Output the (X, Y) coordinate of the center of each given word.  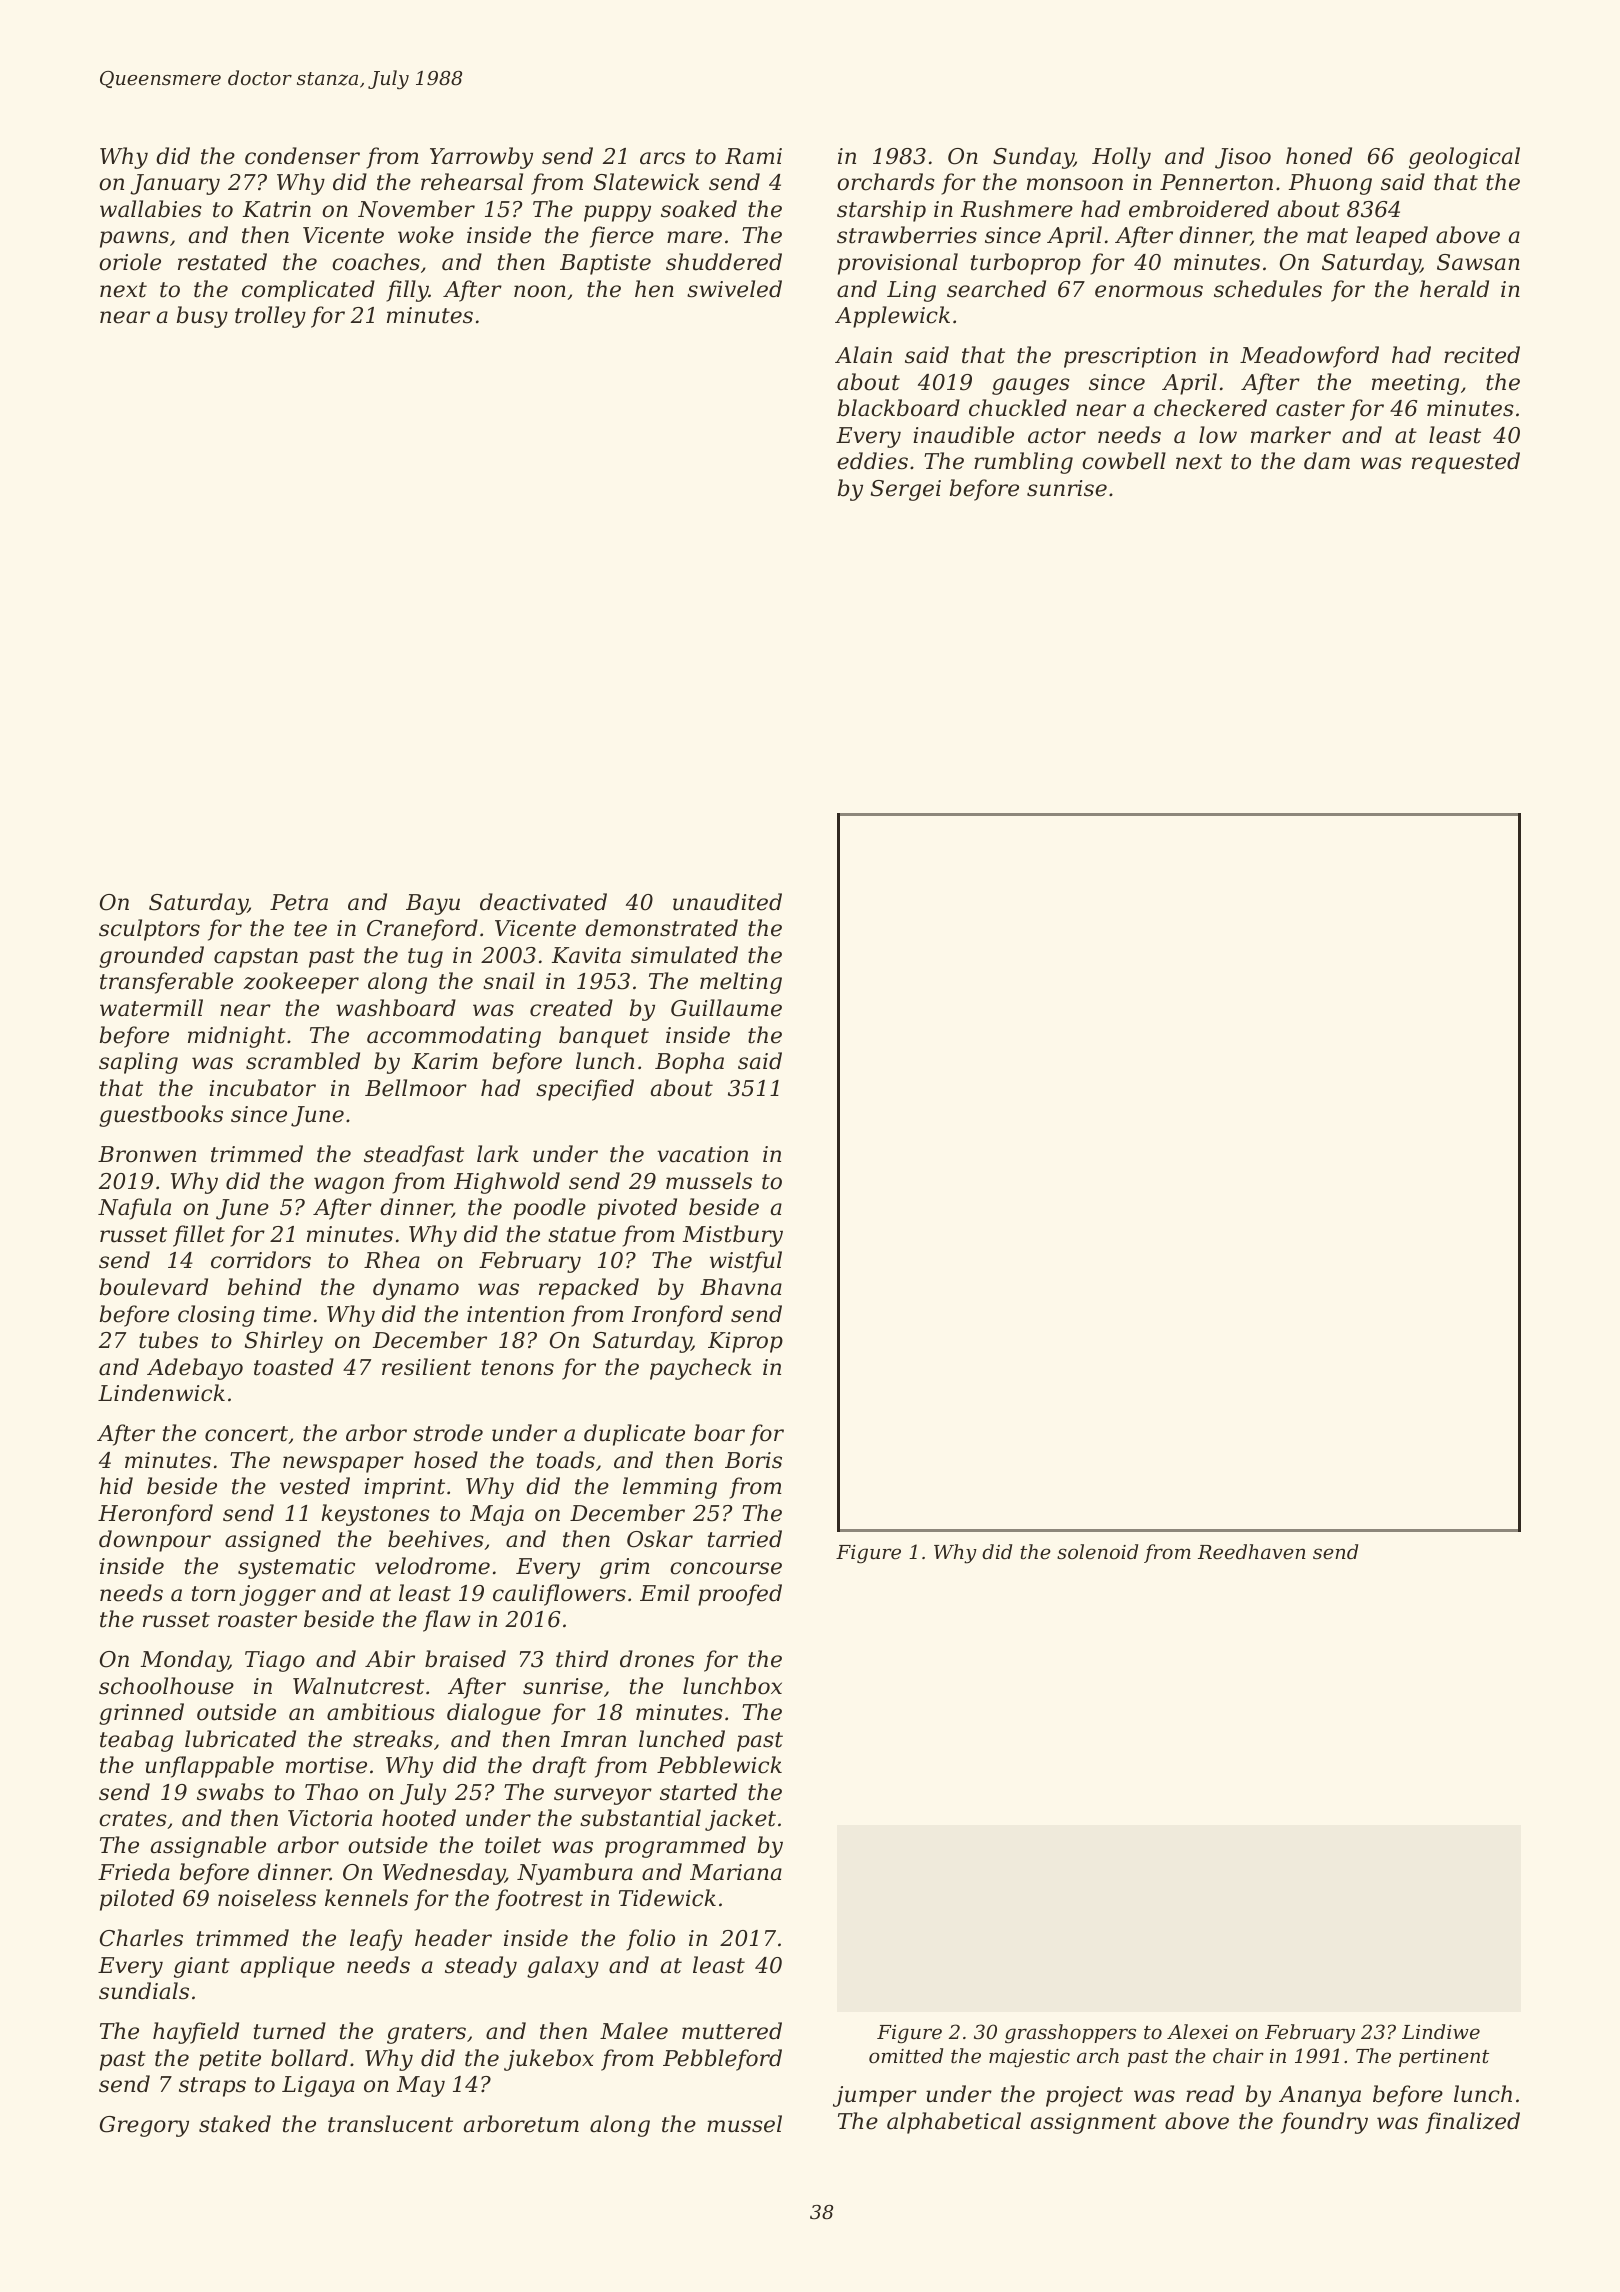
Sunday (1033, 158)
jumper (875, 2096)
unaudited (727, 902)
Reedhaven (1252, 1551)
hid (116, 1486)
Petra (299, 902)
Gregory (144, 2126)
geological (1464, 158)
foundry (1324, 2123)
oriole (130, 262)
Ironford (677, 1316)
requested (1466, 463)
